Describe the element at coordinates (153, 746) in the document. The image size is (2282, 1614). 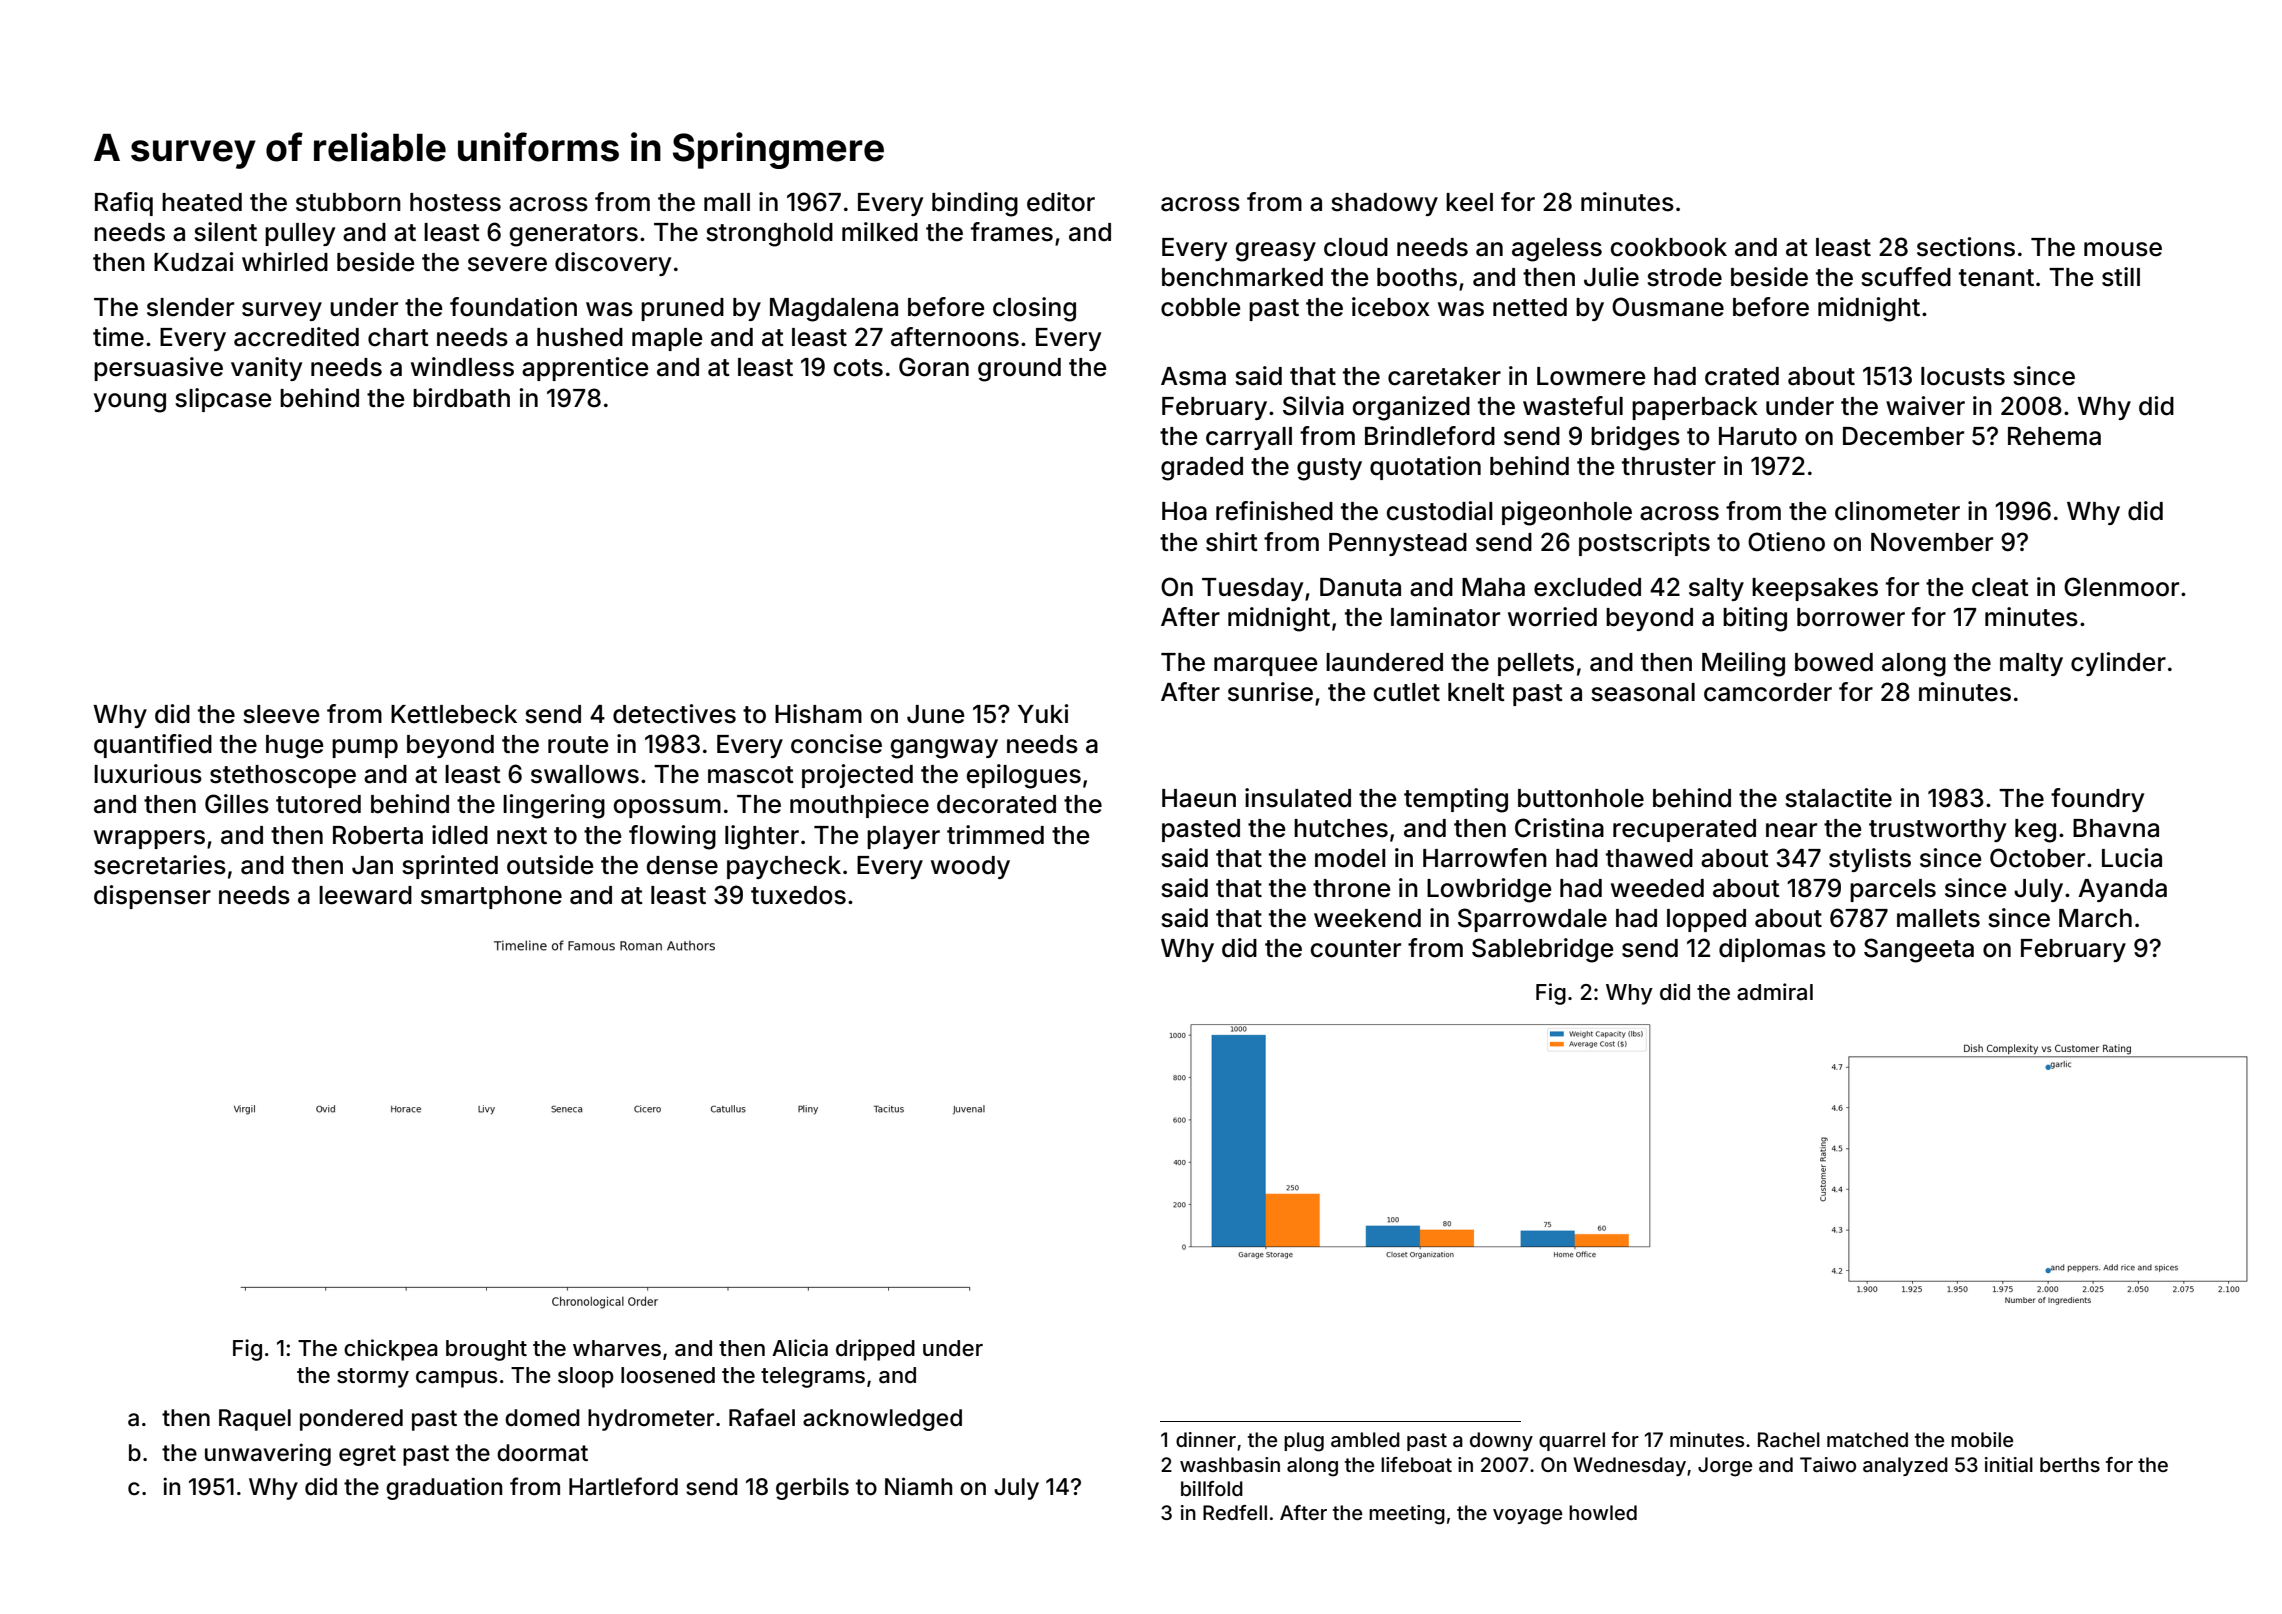
I see `quantified` at that location.
